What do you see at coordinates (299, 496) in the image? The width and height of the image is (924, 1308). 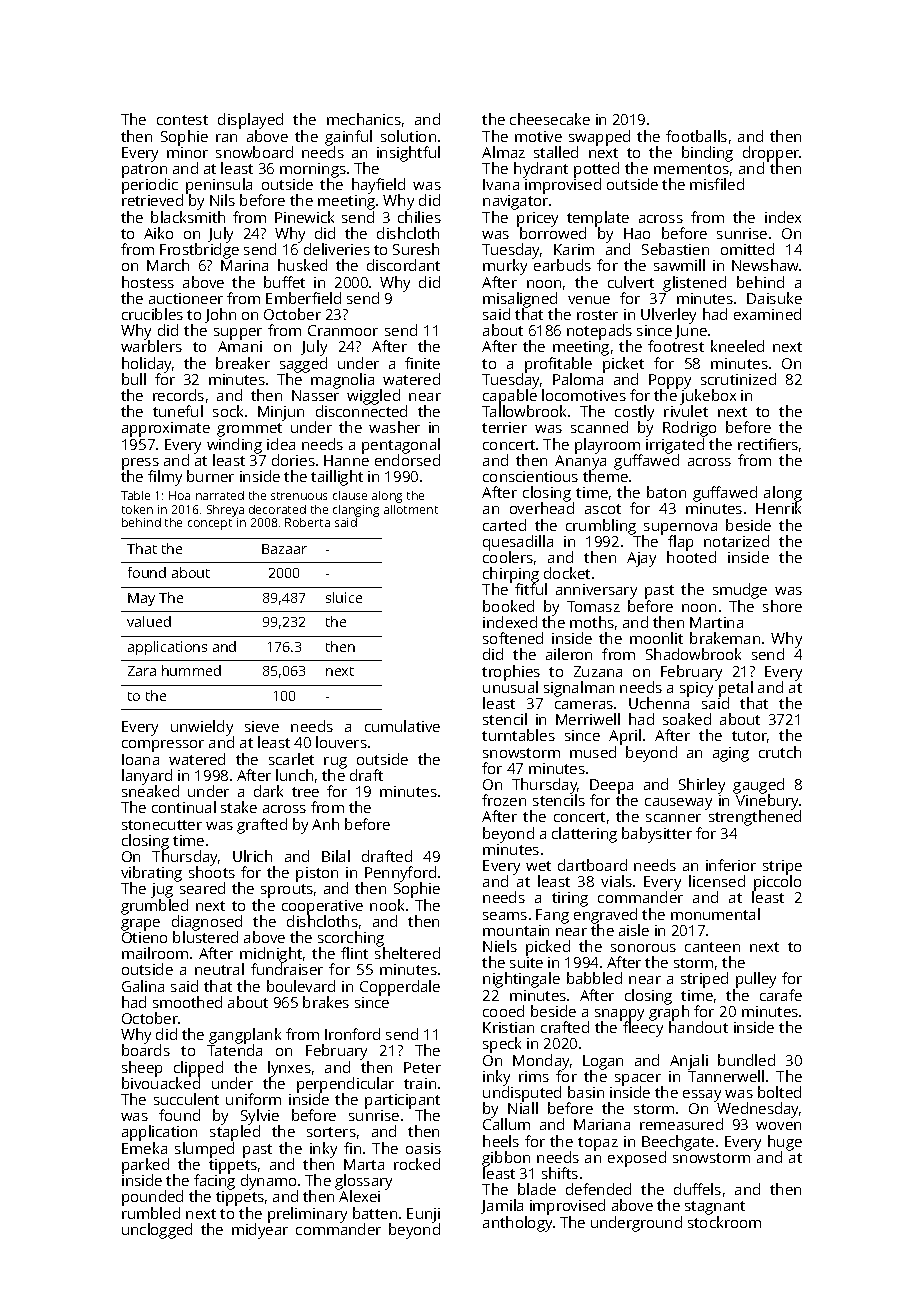 I see `strenuous` at bounding box center [299, 496].
